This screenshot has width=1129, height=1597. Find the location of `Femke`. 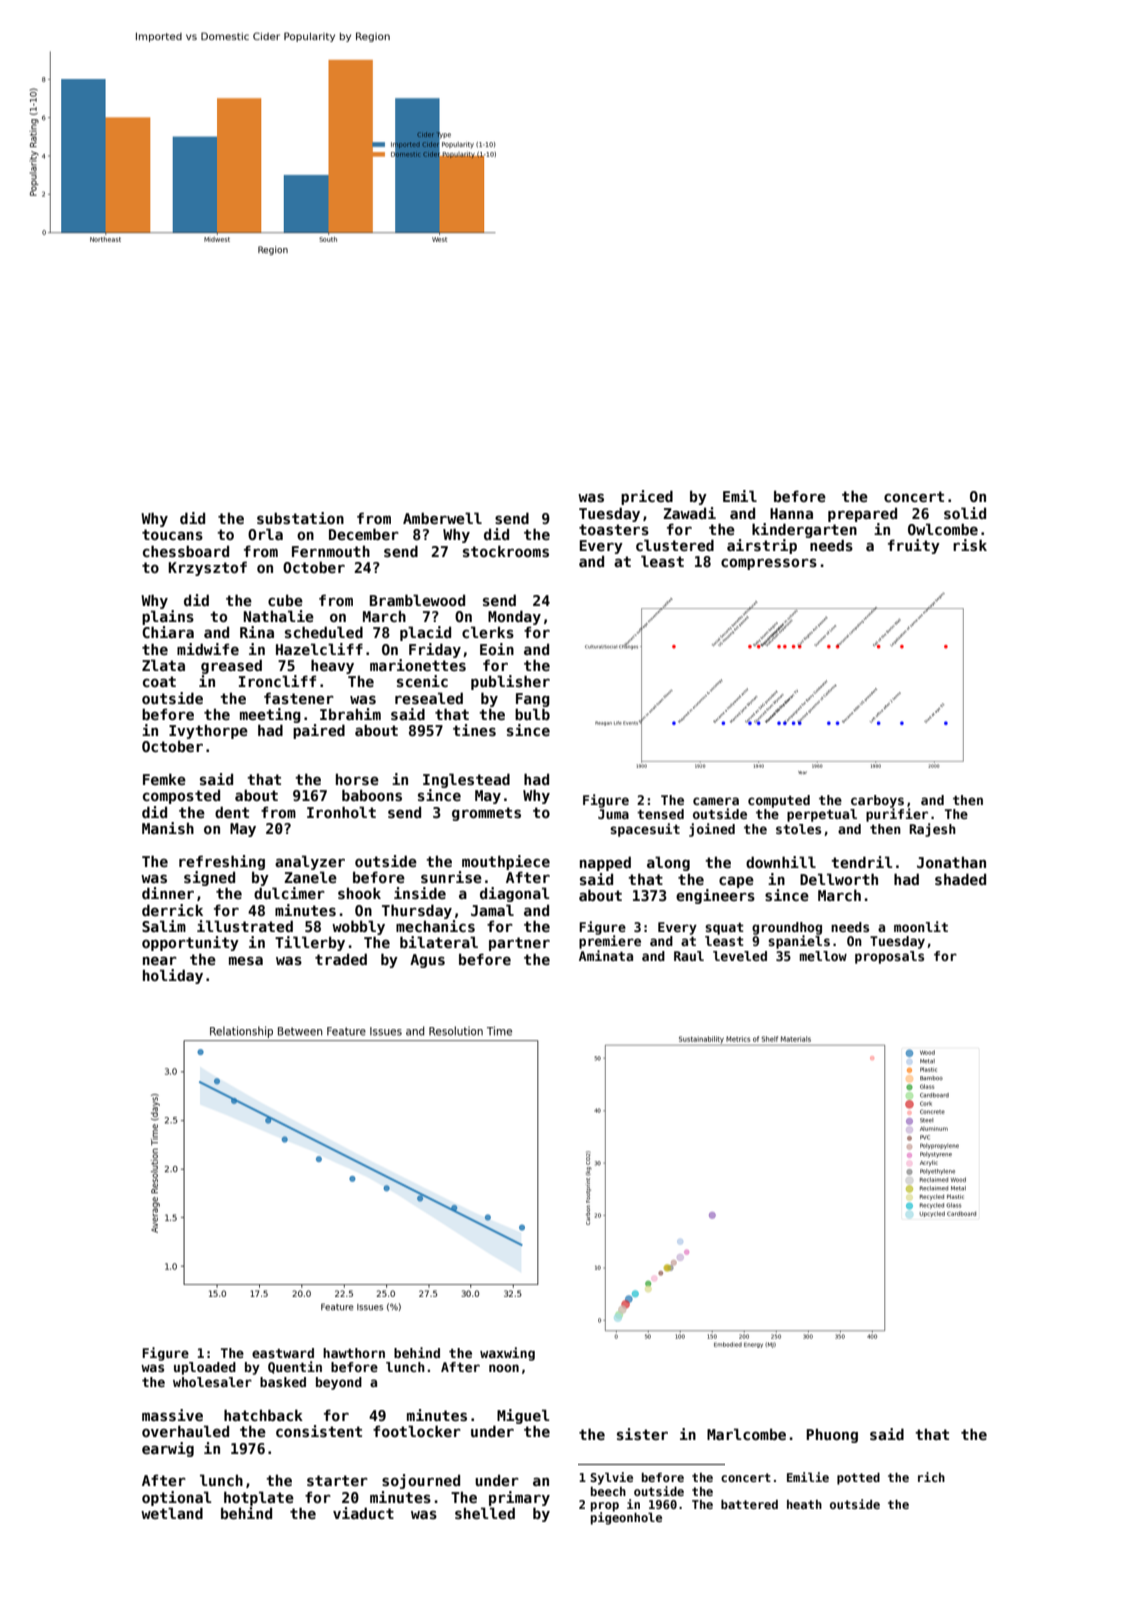

Femke is located at coordinates (164, 779).
